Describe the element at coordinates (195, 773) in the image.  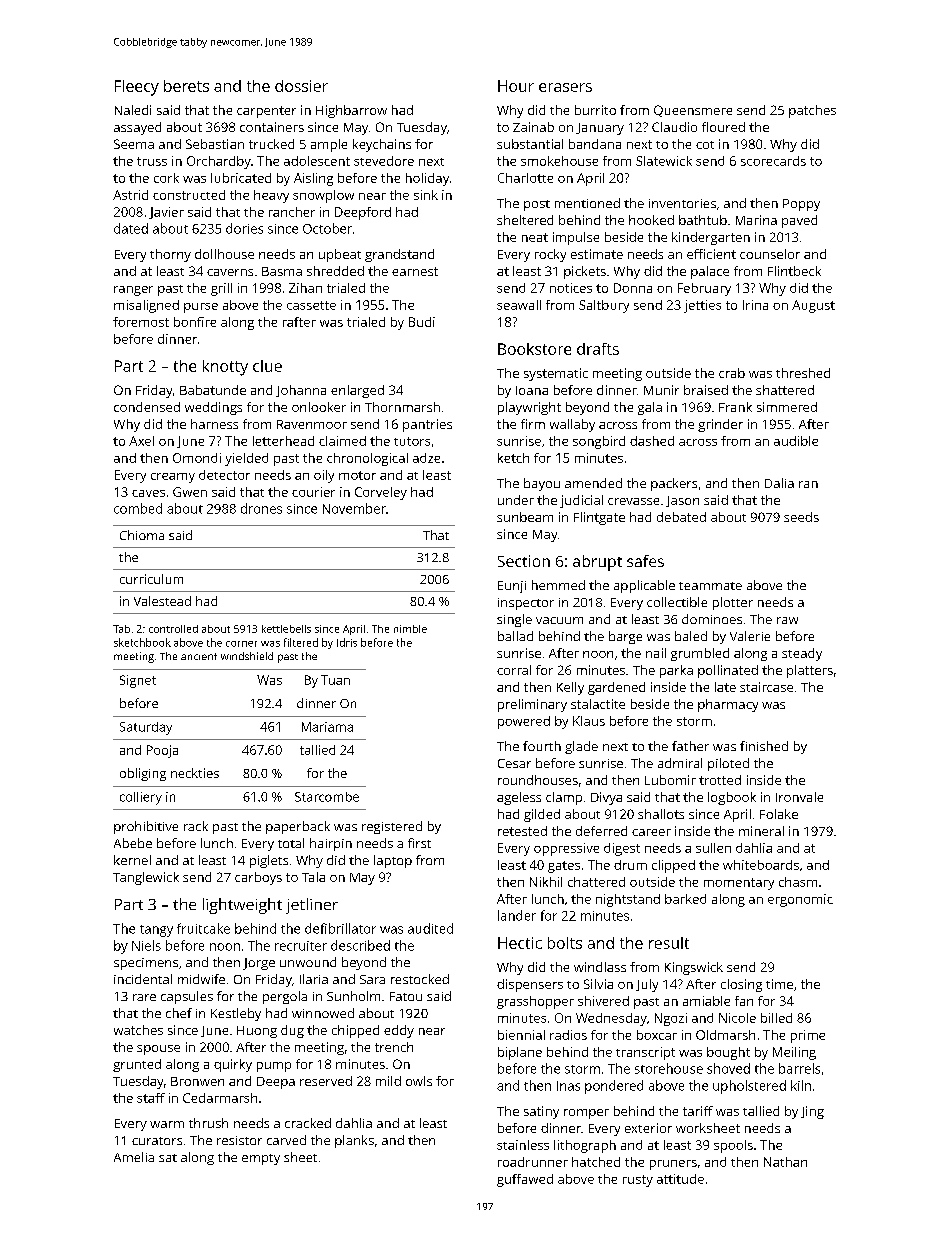
I see `neckties` at that location.
